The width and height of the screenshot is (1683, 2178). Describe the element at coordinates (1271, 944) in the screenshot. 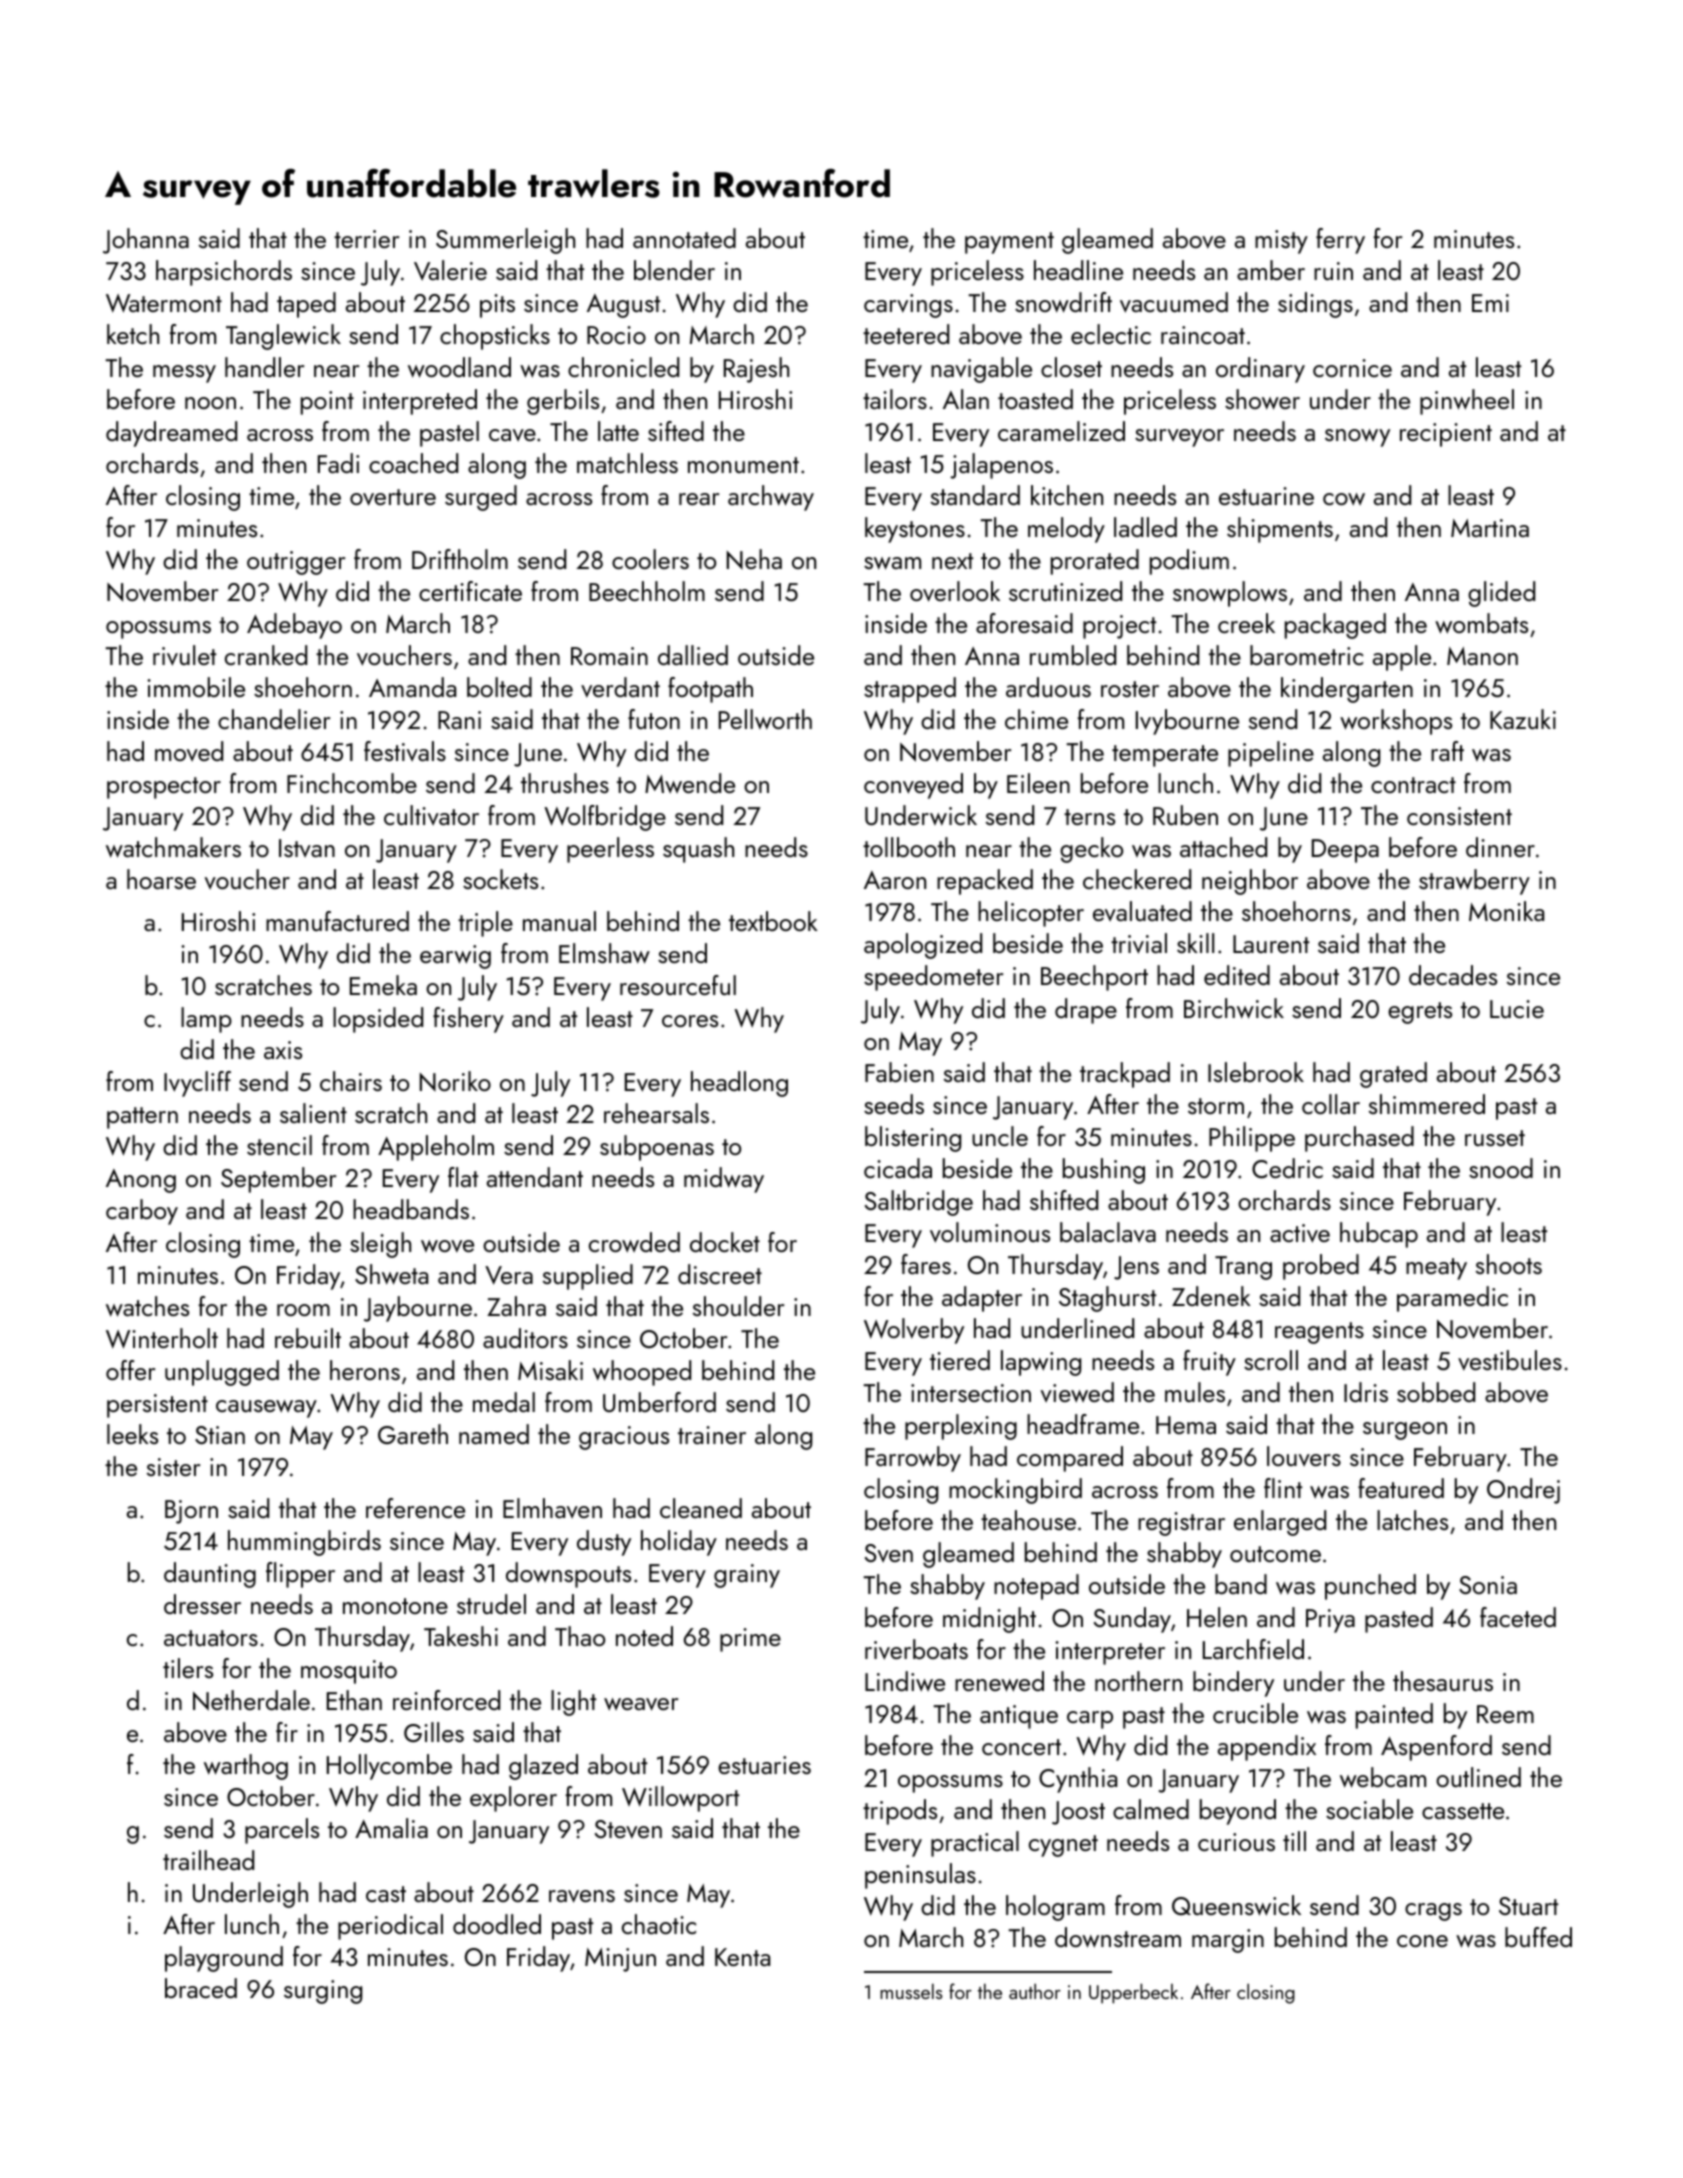

I see `Laurent` at that location.
